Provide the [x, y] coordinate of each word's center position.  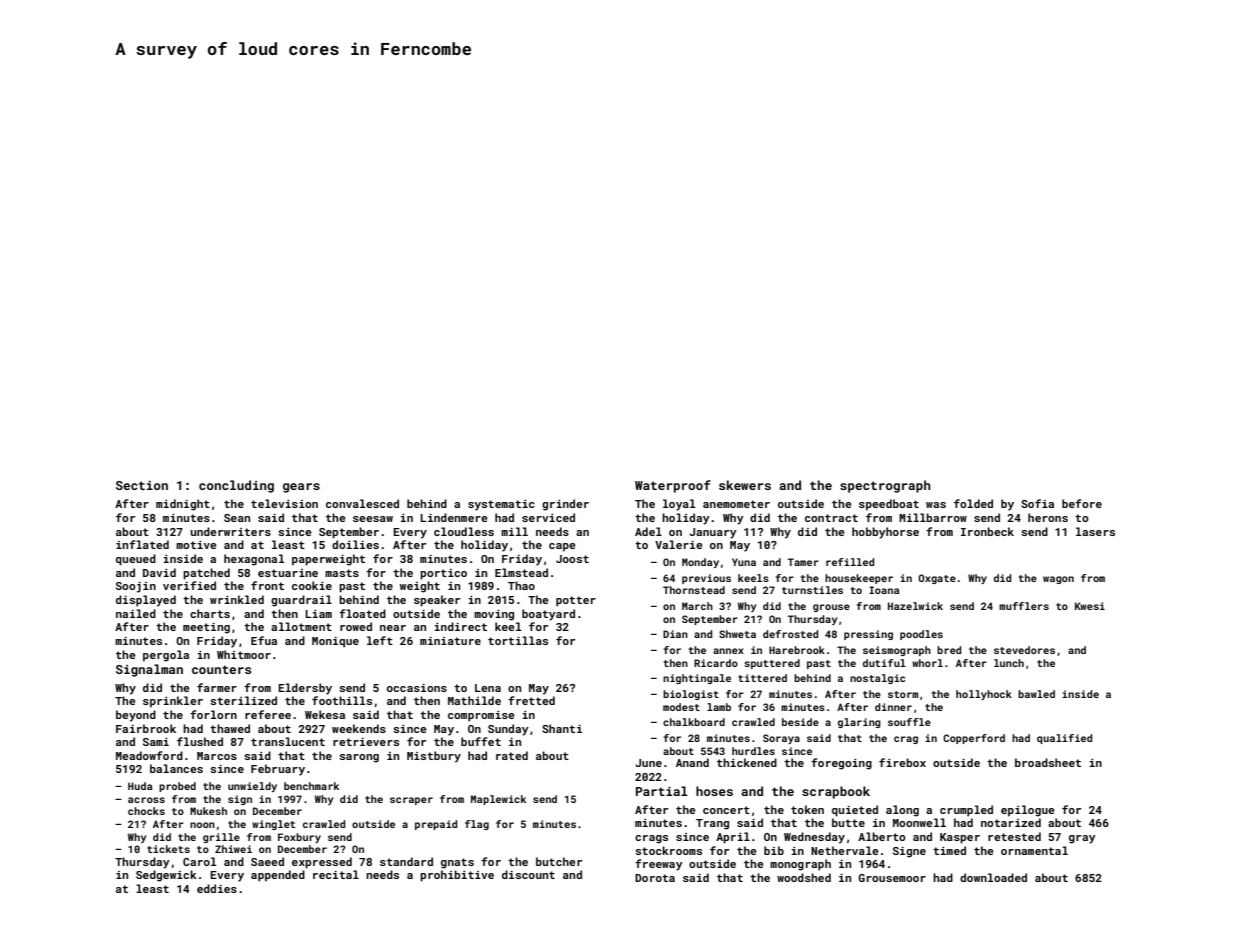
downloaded [993, 877]
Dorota [655, 878]
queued [136, 560]
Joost [572, 559]
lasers [1095, 531]
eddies [217, 888]
